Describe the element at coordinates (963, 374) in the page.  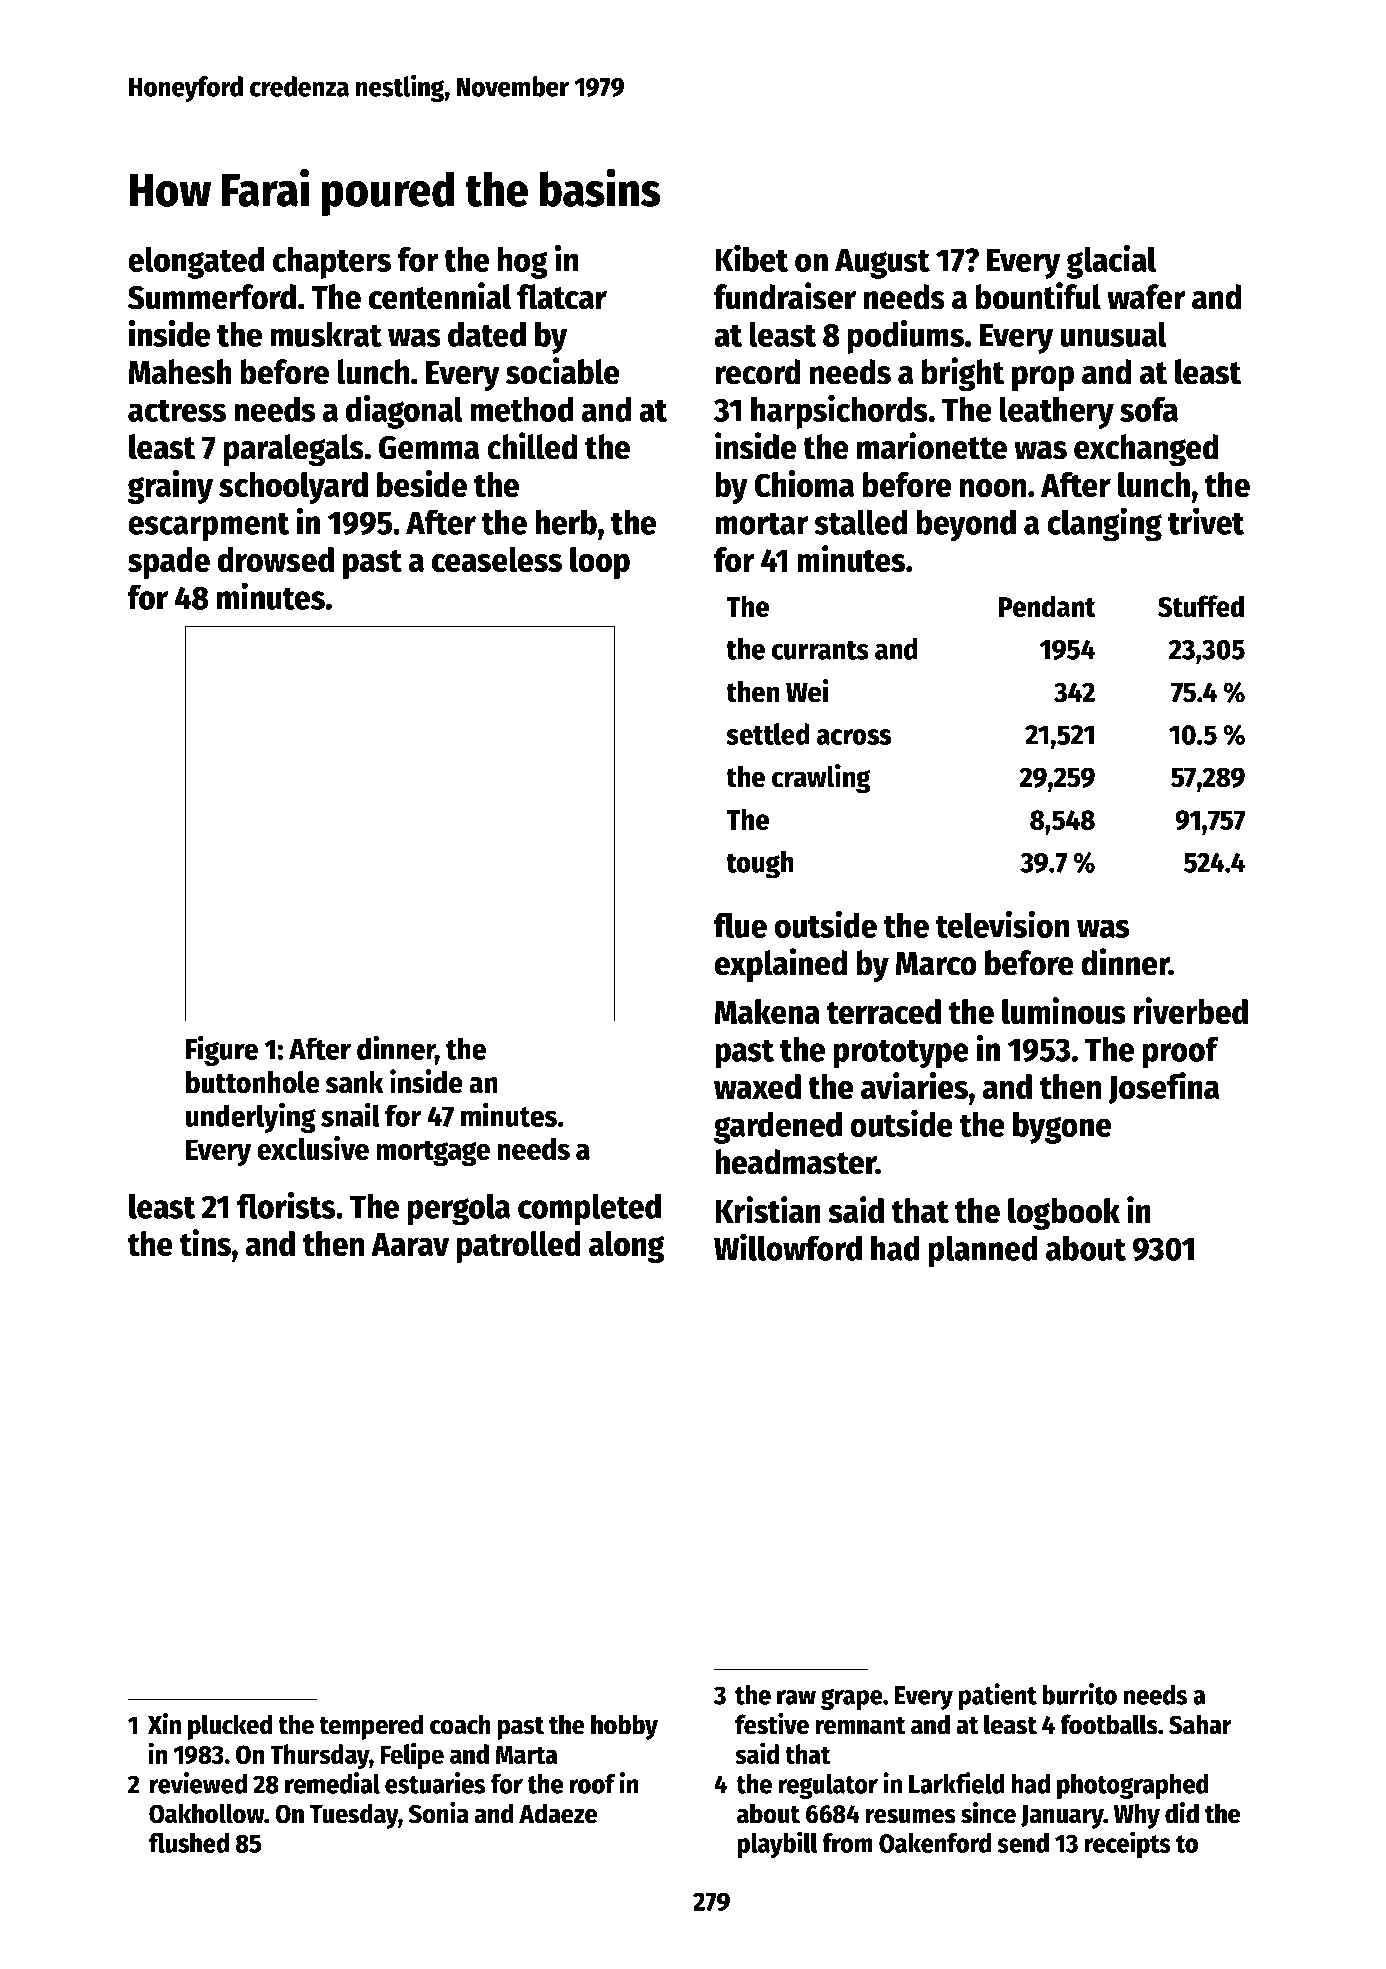
I see `bright` at that location.
